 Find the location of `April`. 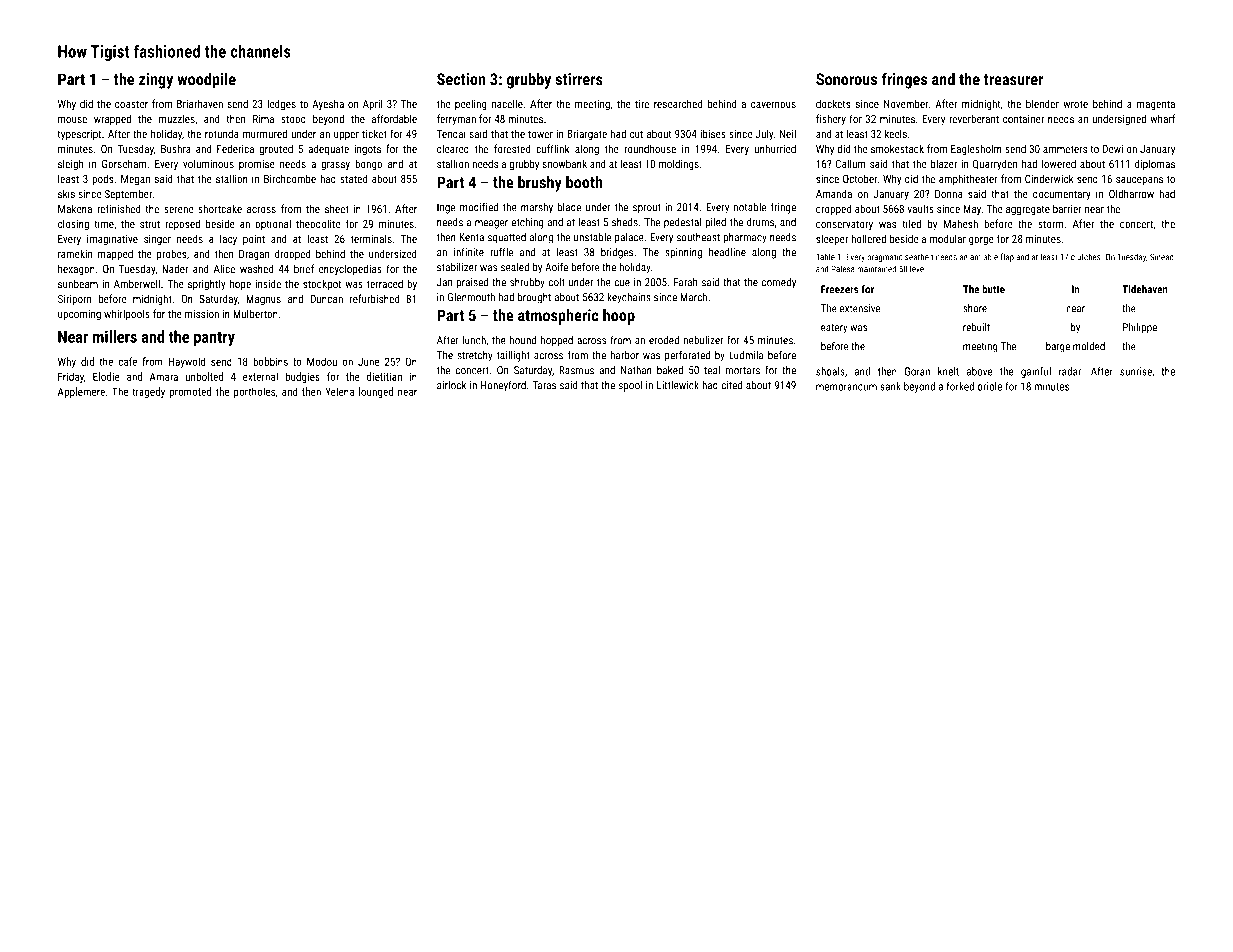

April is located at coordinates (373, 104).
